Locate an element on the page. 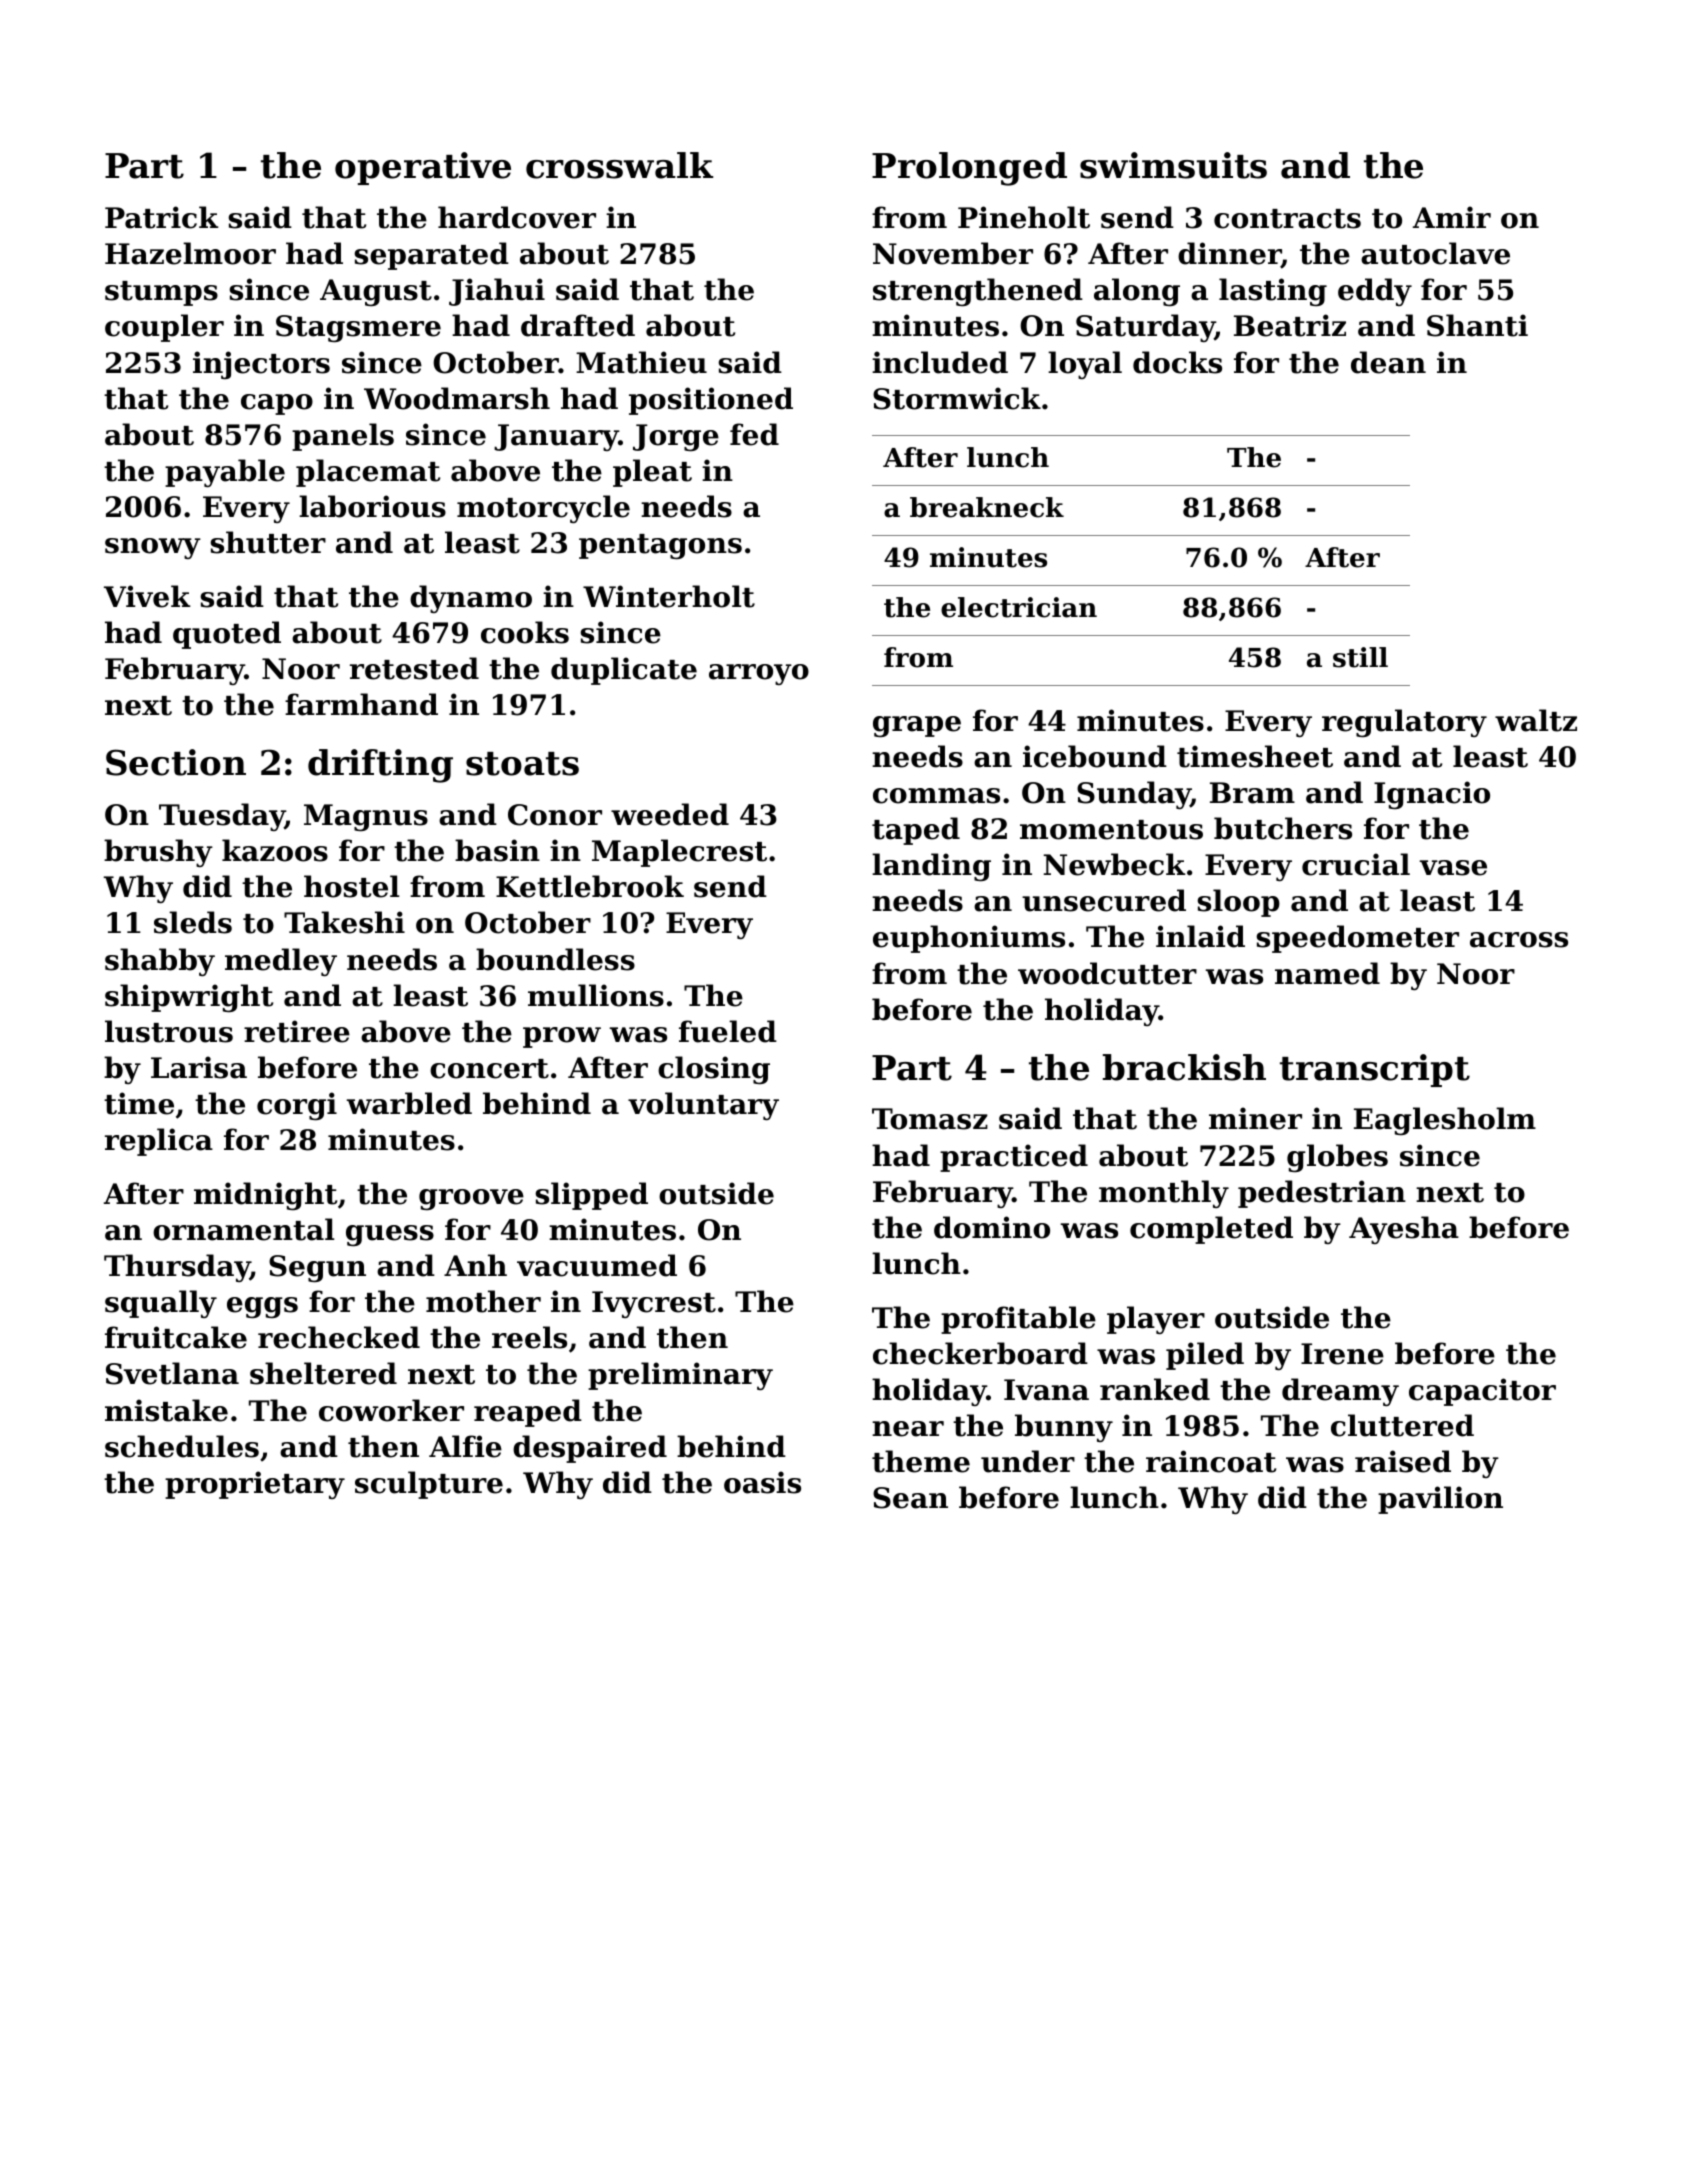  Patrick is located at coordinates (162, 217).
